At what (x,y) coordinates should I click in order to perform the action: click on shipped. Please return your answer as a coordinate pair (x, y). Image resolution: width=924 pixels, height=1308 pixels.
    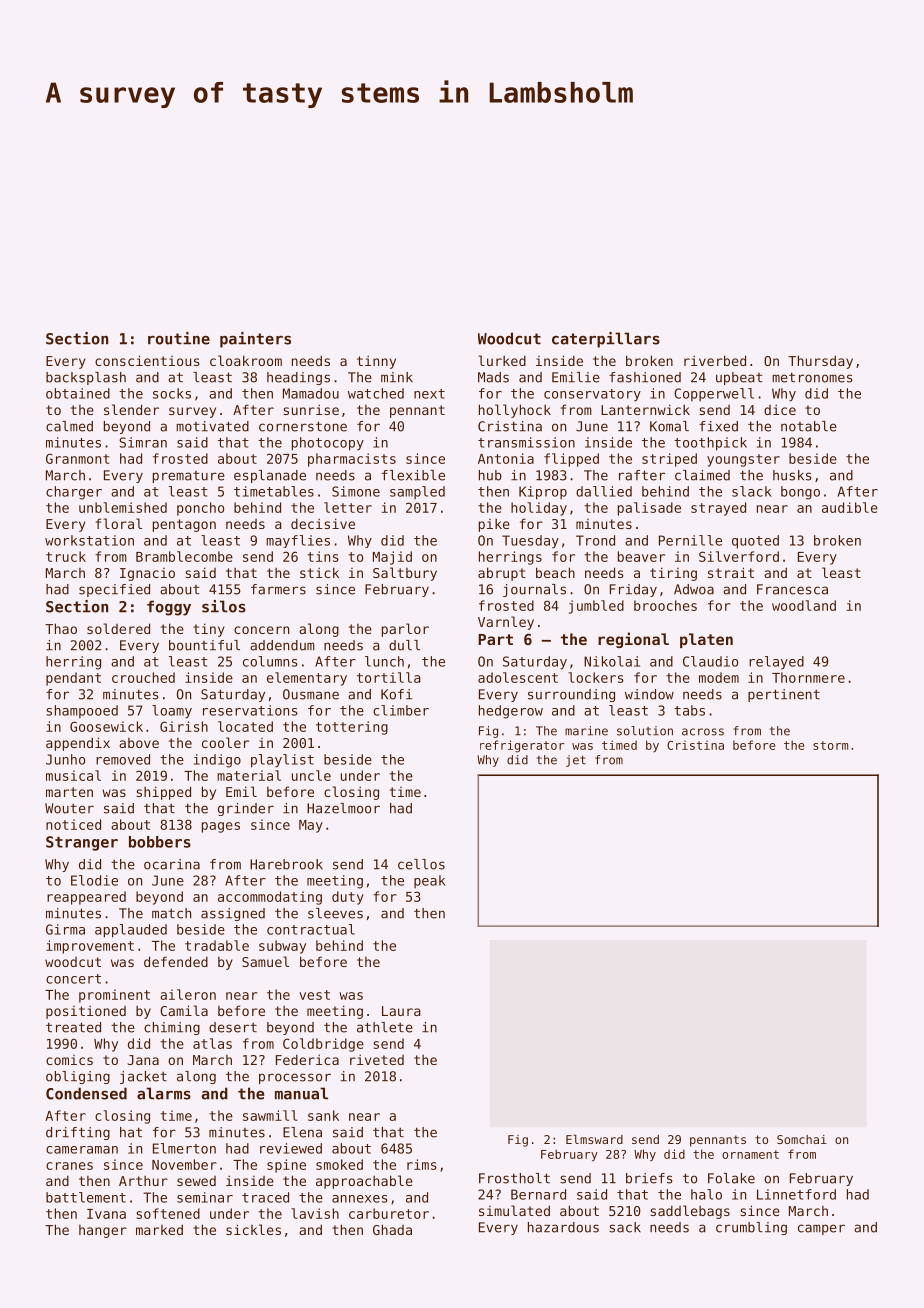
    Looking at the image, I should click on (163, 793).
